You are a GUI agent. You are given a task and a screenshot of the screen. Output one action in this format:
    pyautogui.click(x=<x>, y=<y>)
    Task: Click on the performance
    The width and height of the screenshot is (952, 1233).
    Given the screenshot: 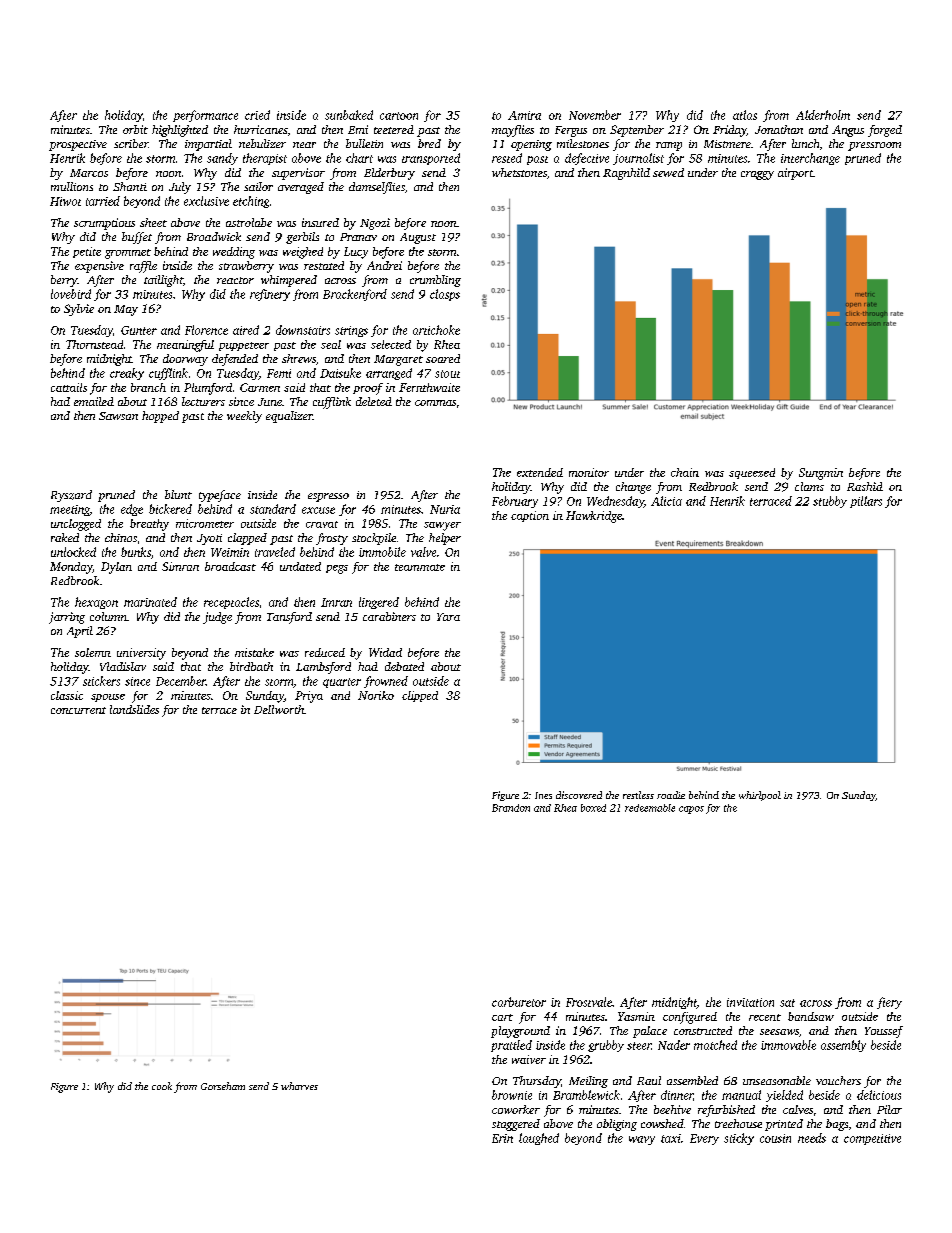 What is the action you would take?
    pyautogui.click(x=205, y=116)
